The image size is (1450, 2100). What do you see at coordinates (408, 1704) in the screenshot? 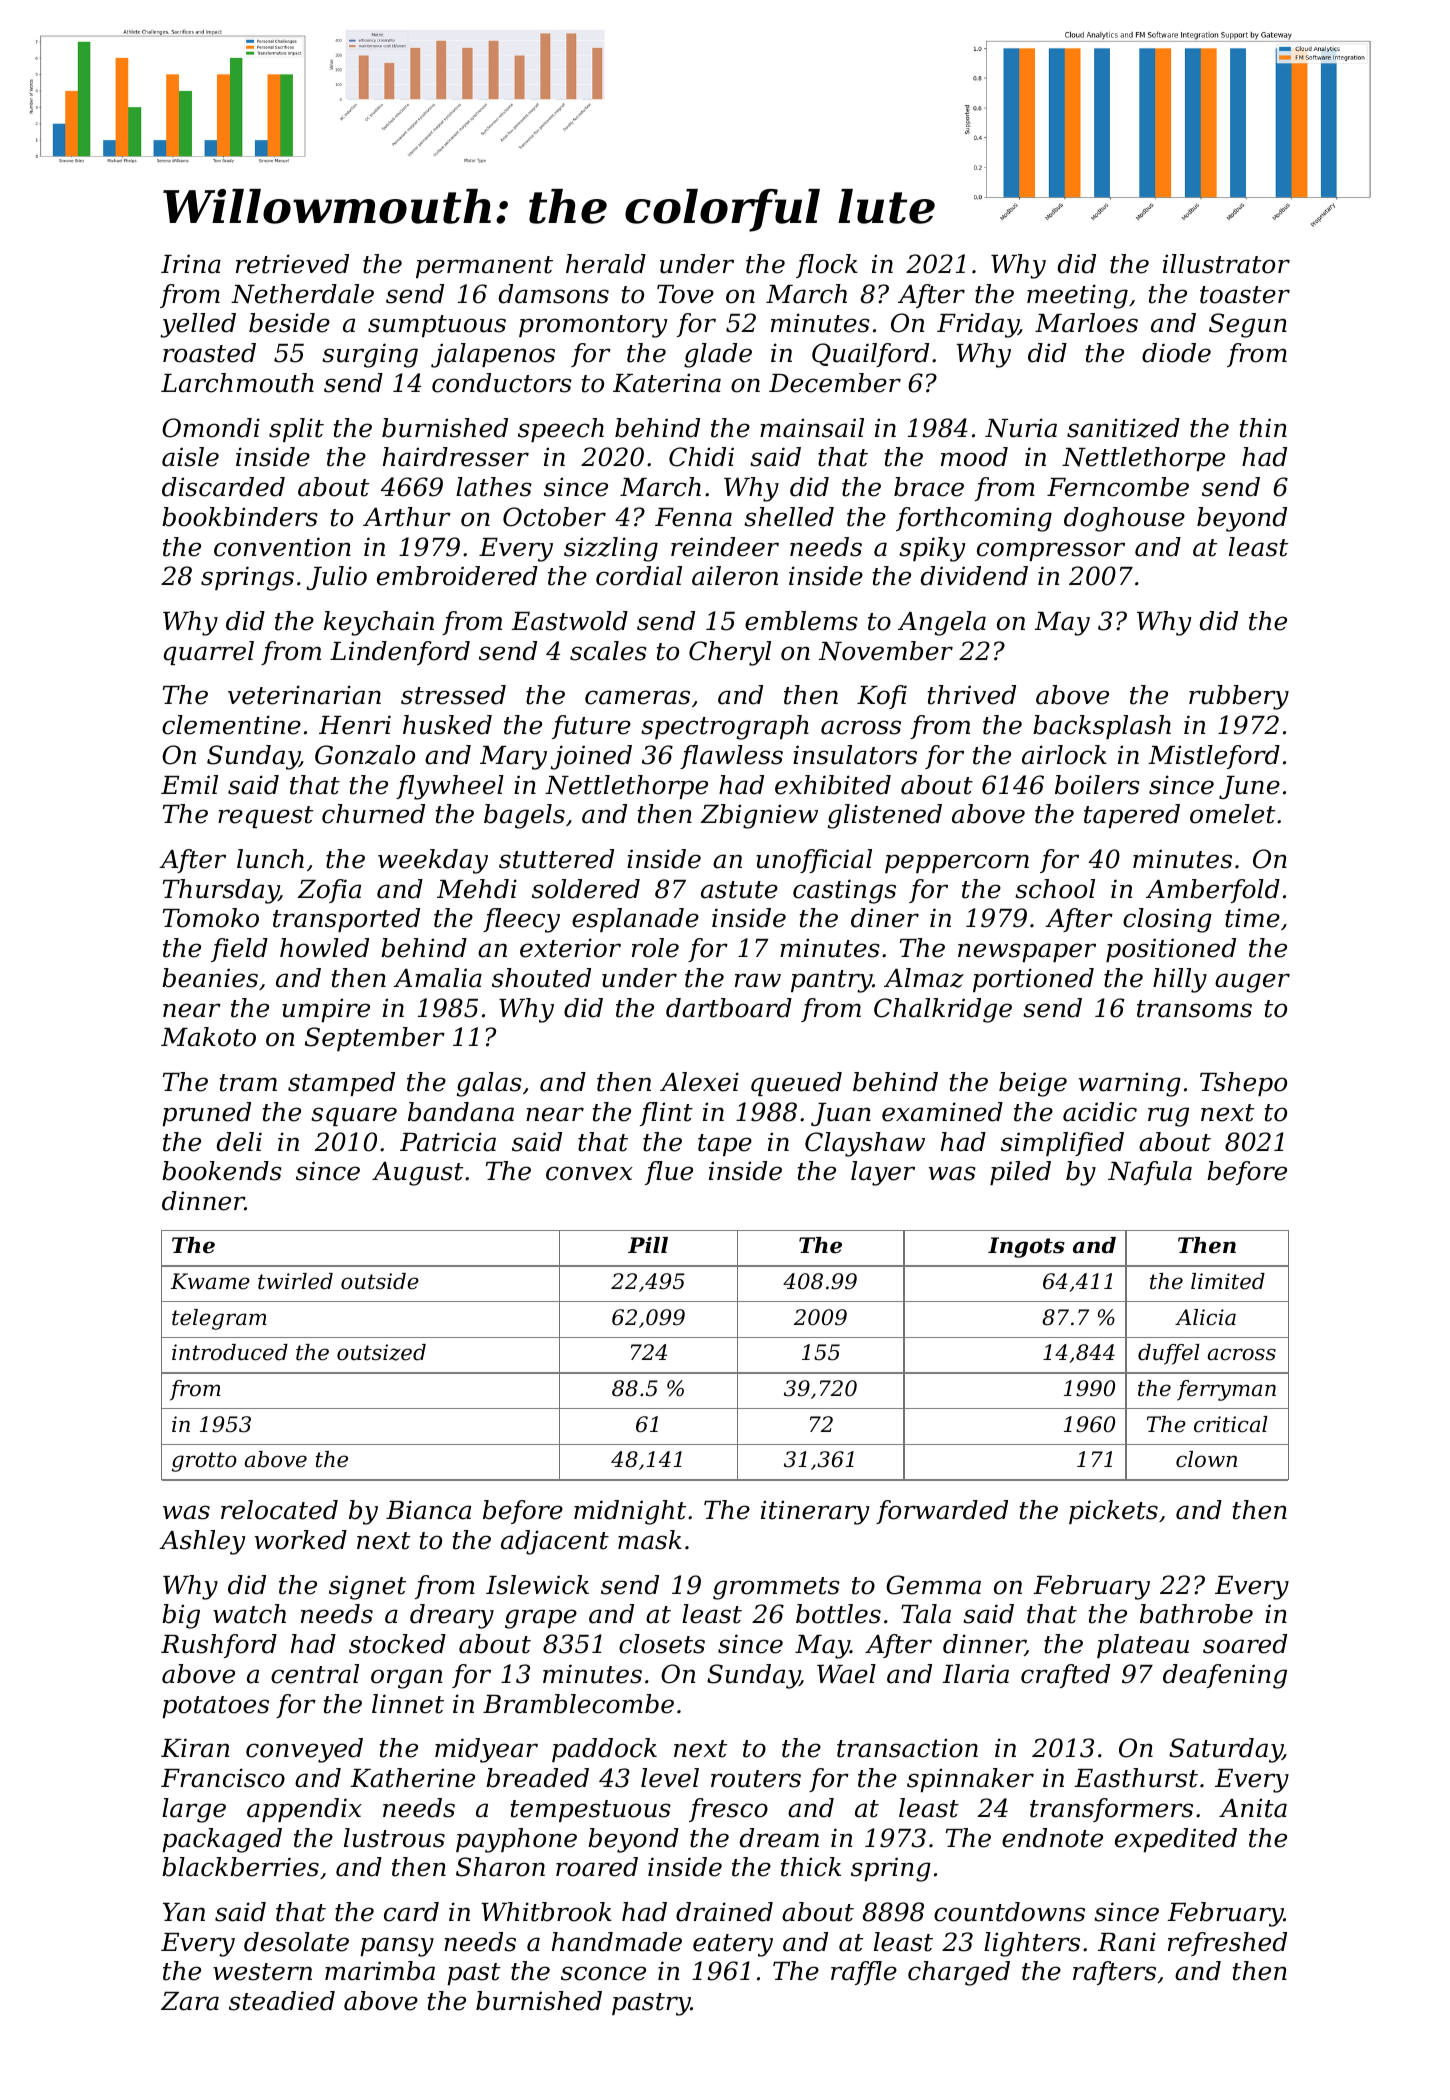
I see `linnet` at bounding box center [408, 1704].
